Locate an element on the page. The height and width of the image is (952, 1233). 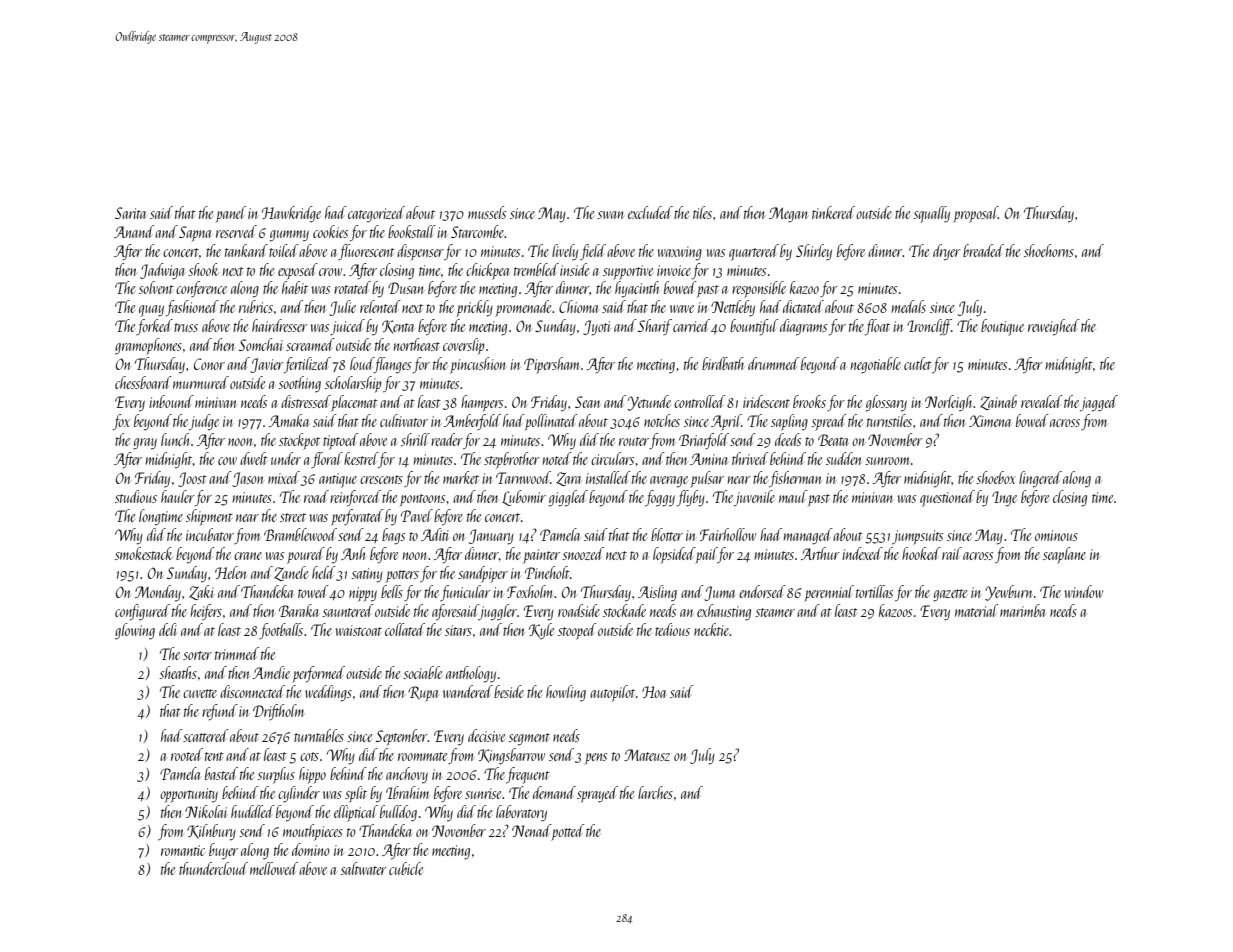
panel is located at coordinates (231, 214).
